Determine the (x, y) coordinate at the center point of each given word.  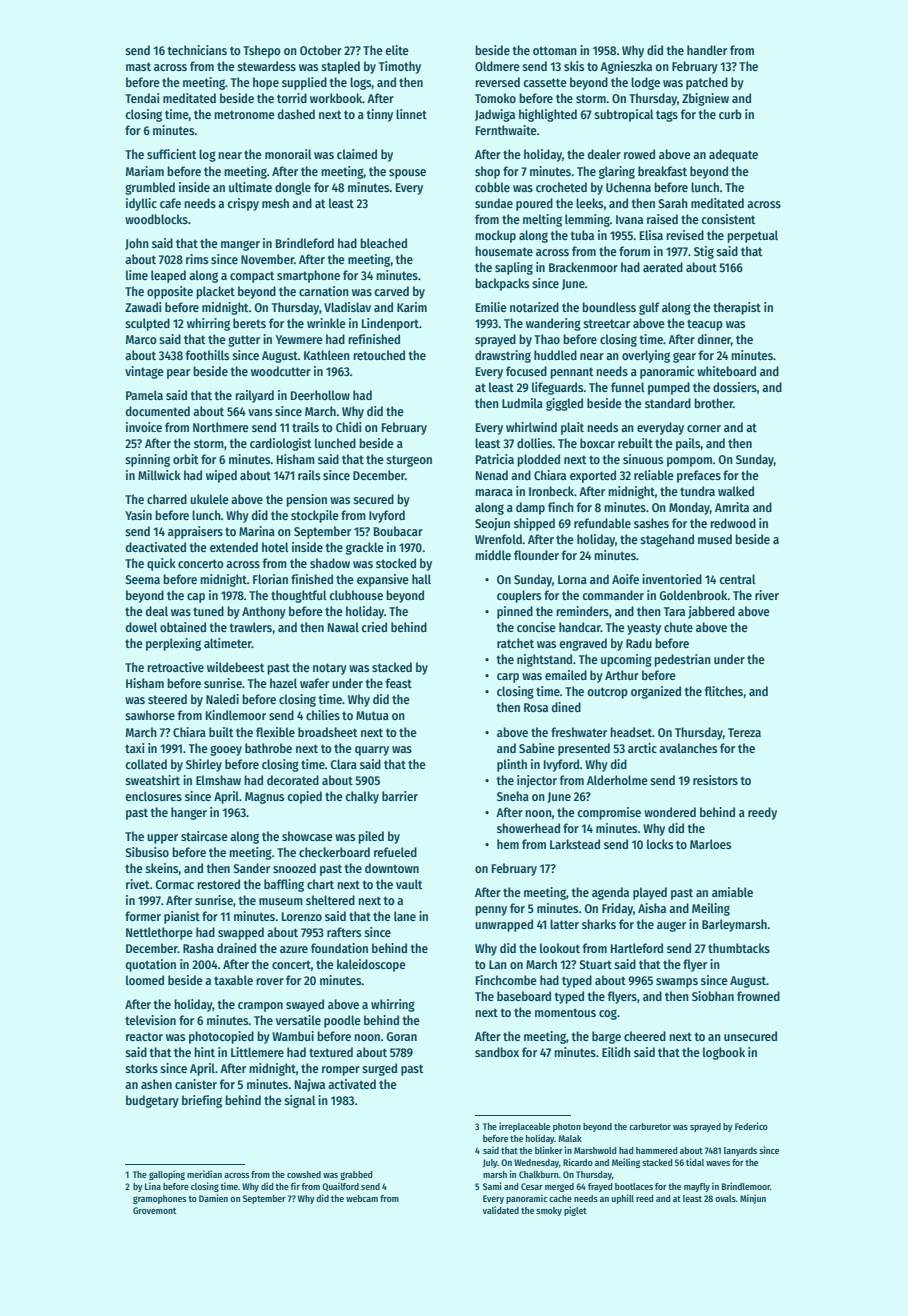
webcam (362, 1198)
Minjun (753, 1199)
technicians (197, 50)
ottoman (555, 50)
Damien (213, 1198)
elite (397, 50)
